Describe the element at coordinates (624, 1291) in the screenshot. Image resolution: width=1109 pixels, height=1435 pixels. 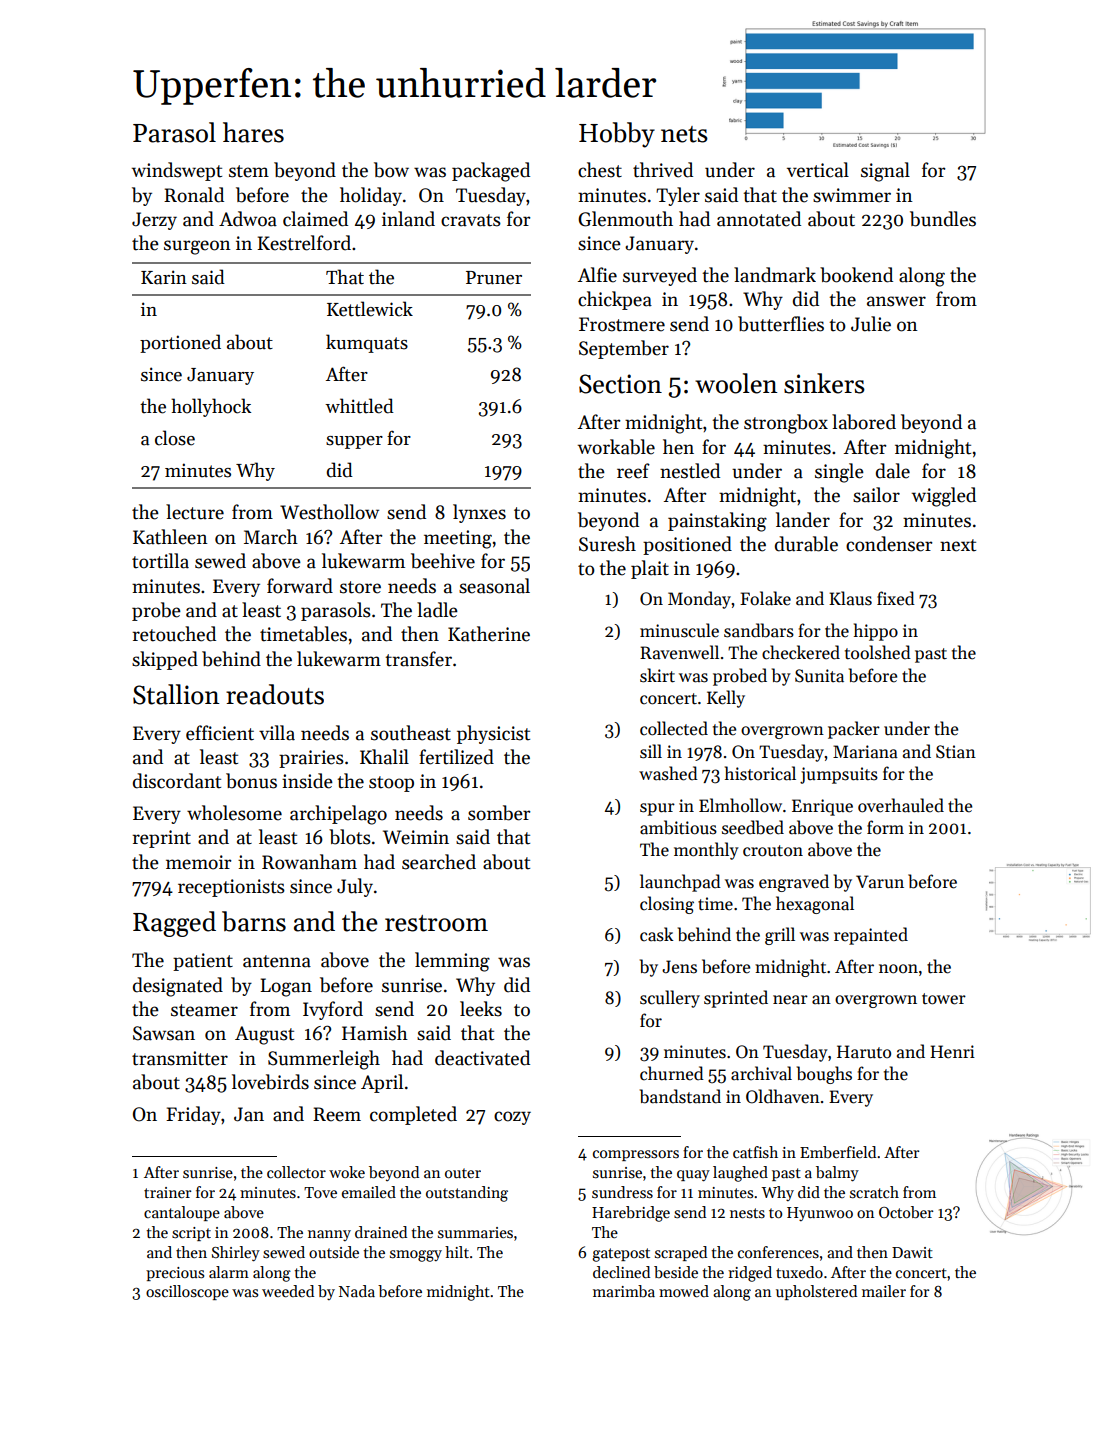
I see `marimba` at that location.
